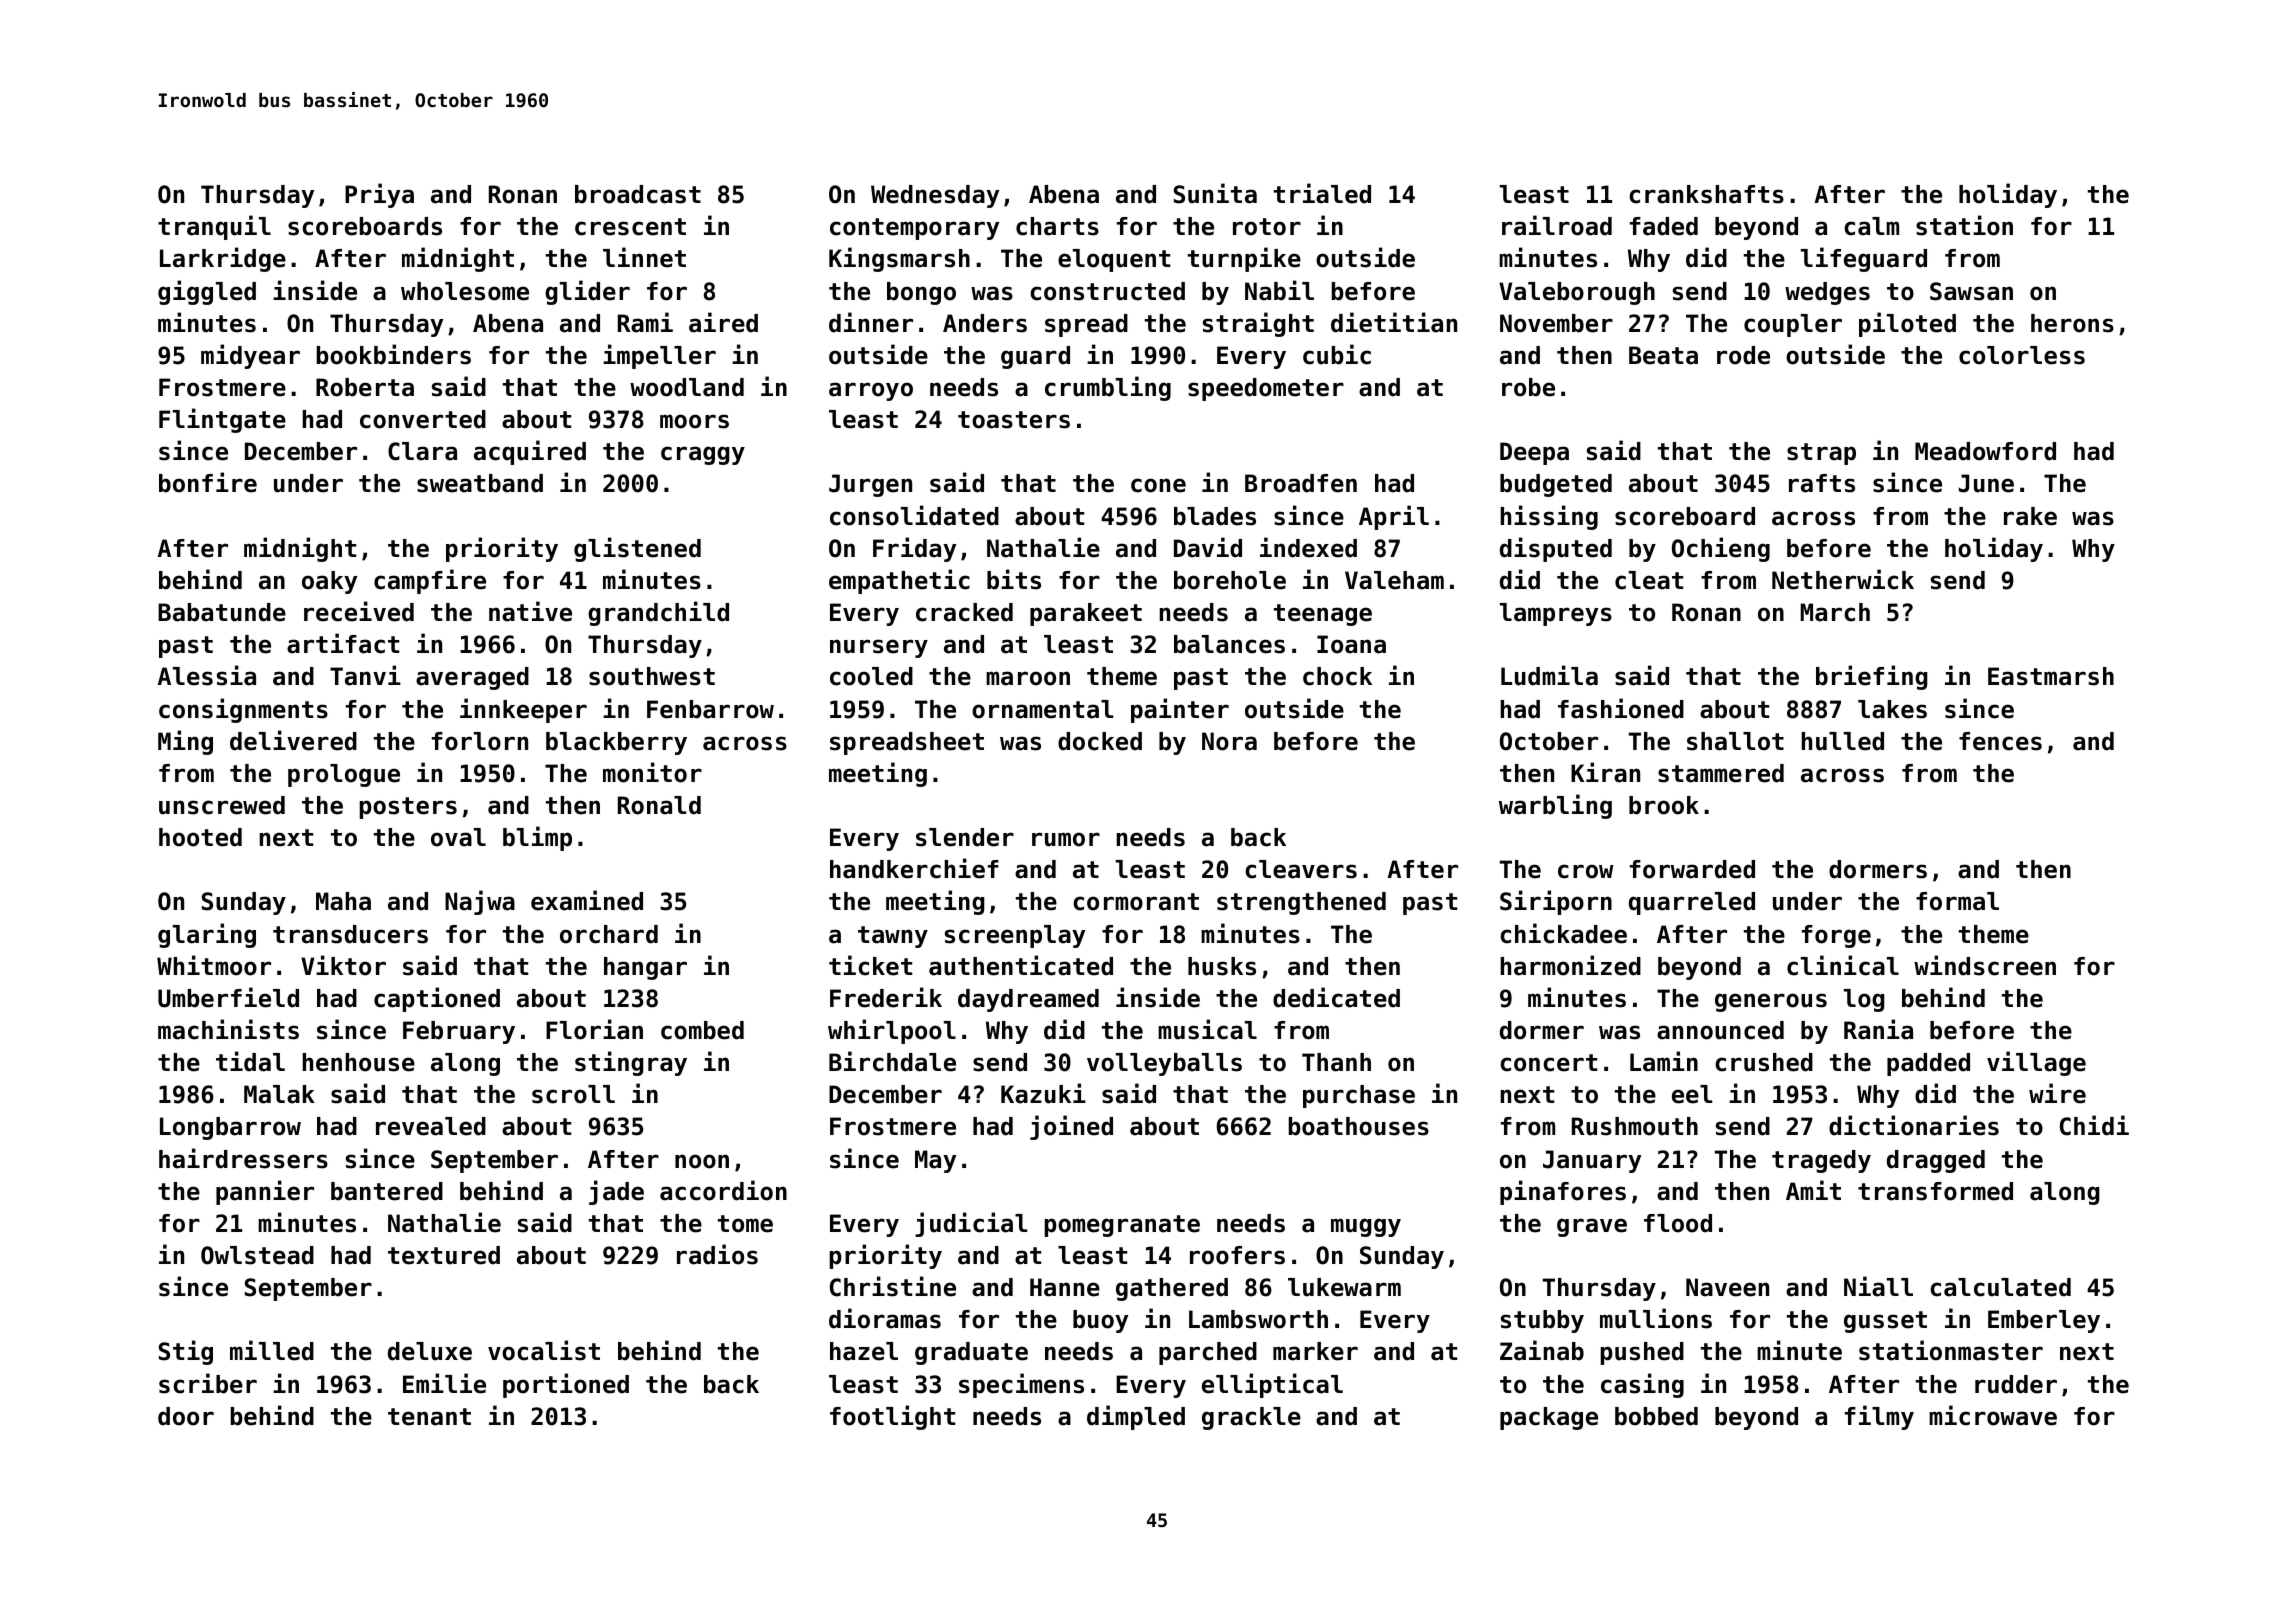 This screenshot has width=2292, height=1620. I want to click on Eastmarsh, so click(2051, 676).
